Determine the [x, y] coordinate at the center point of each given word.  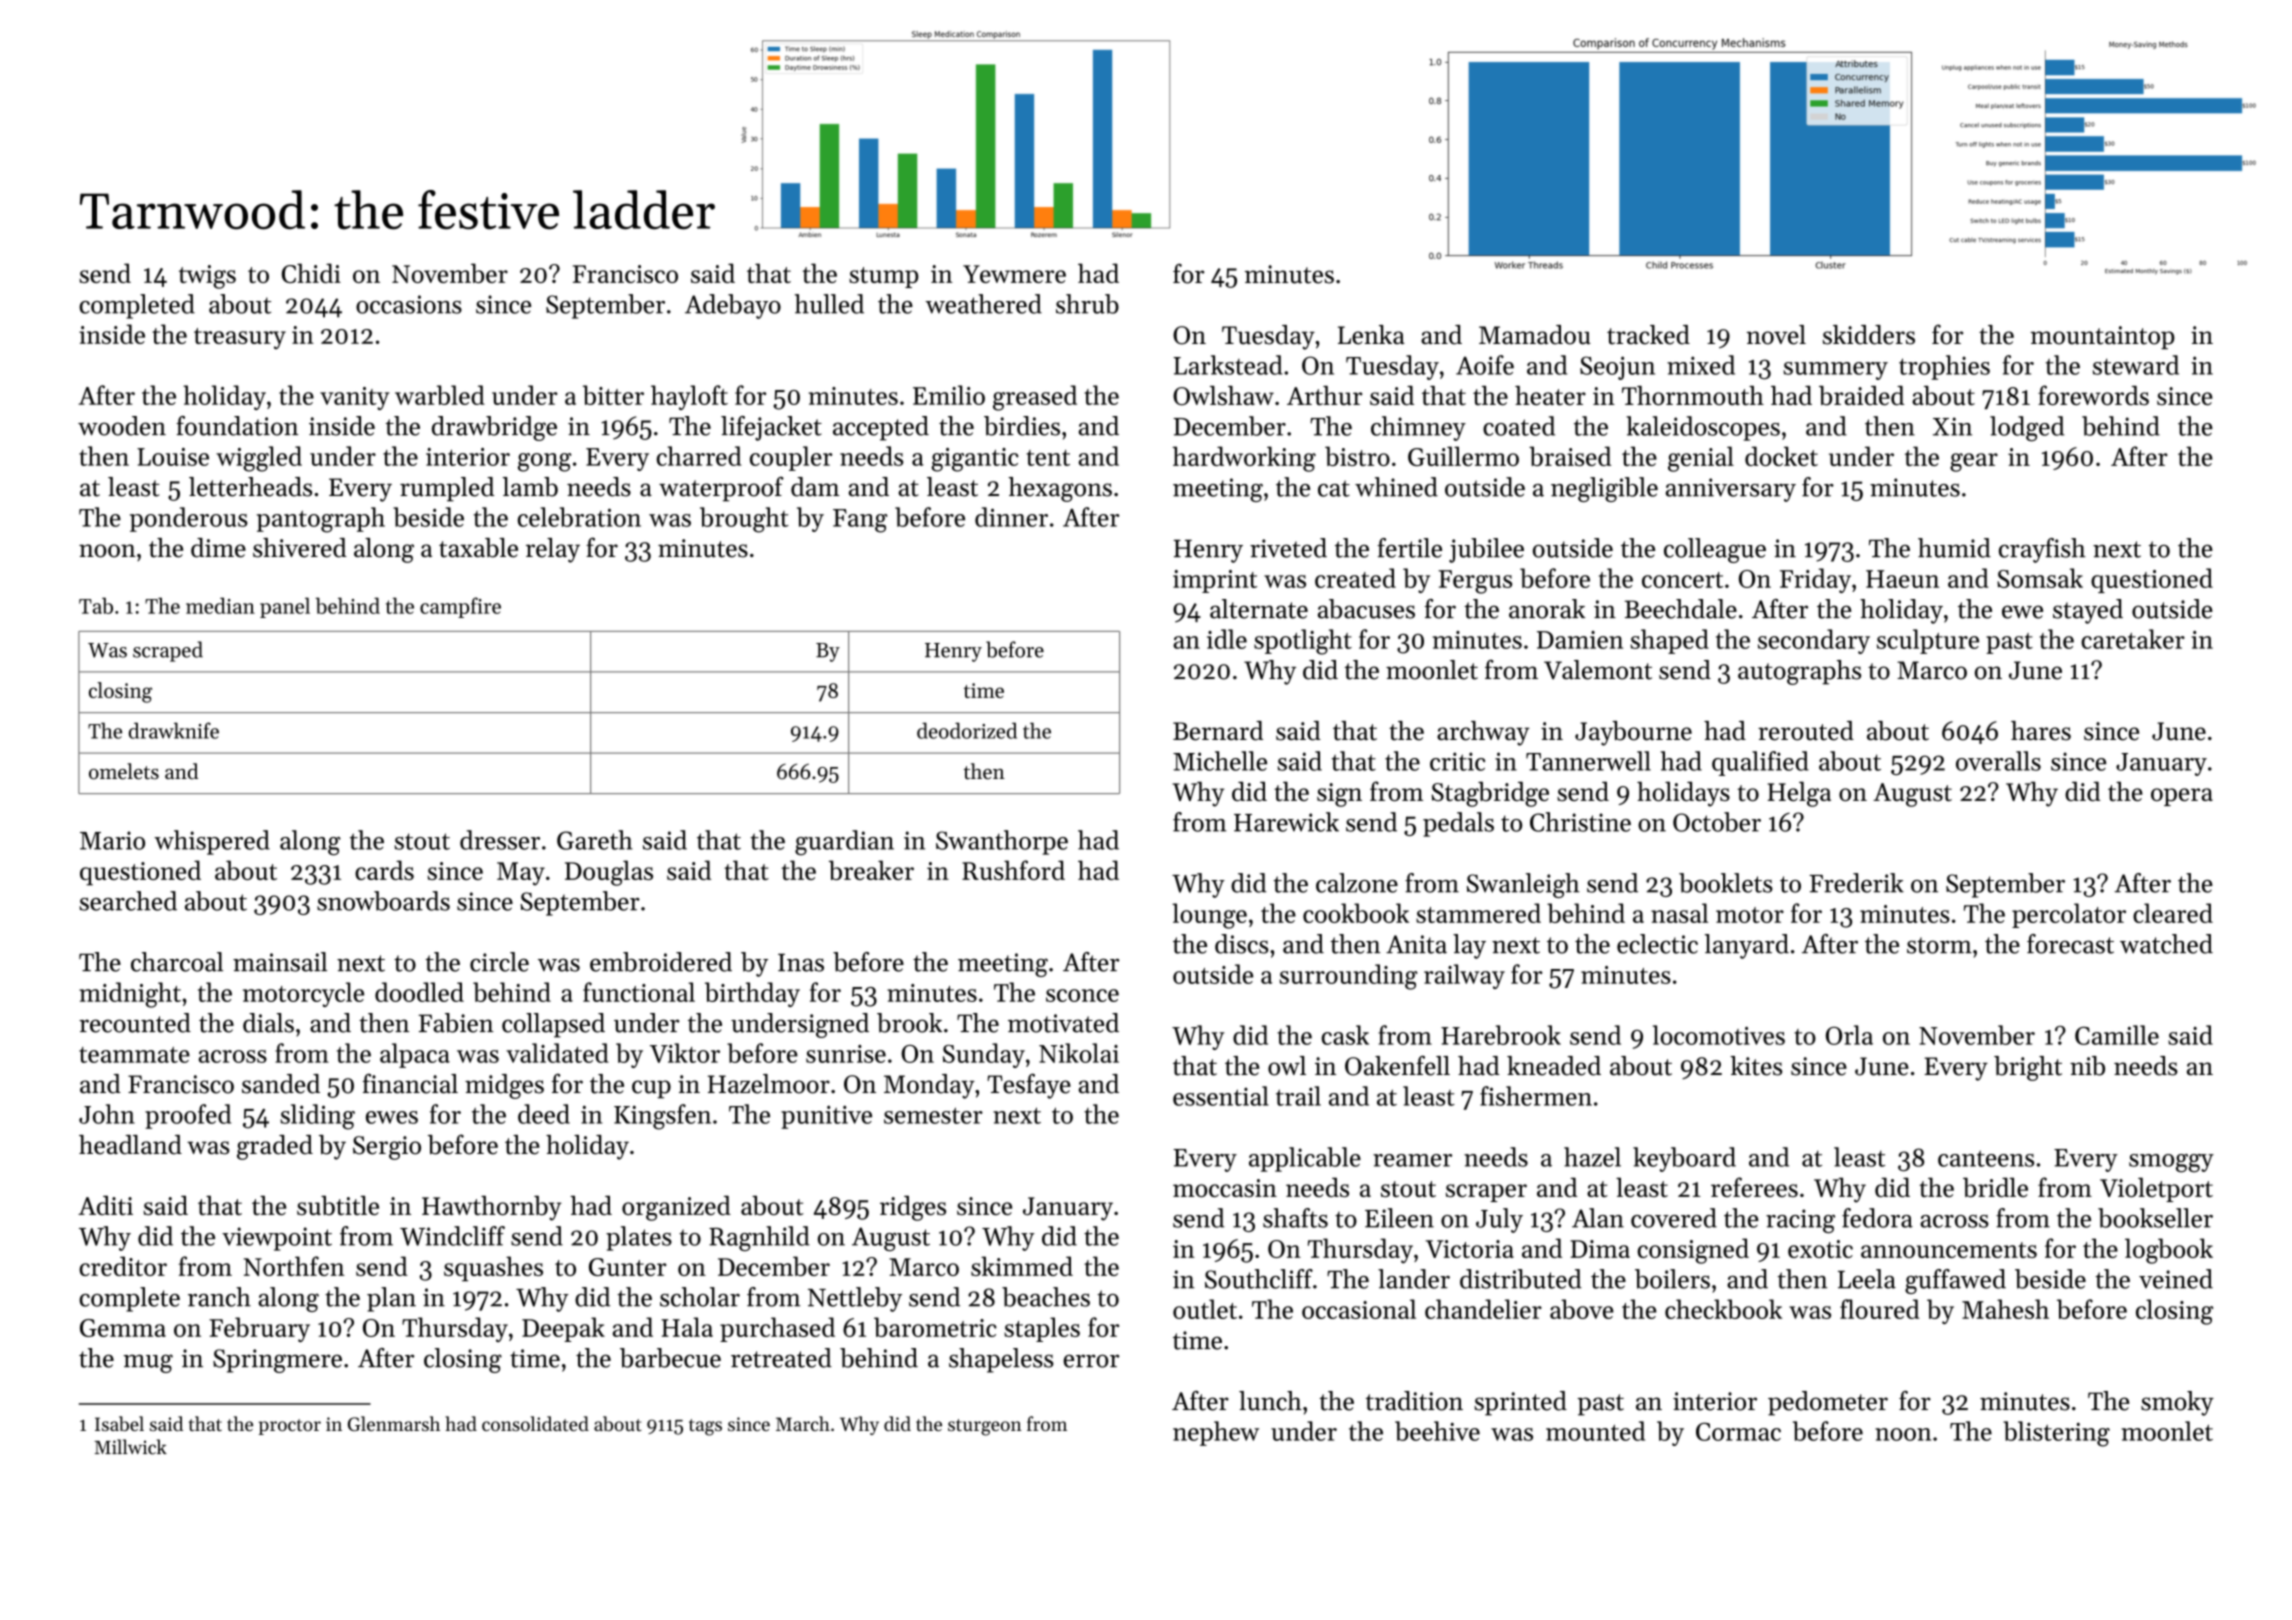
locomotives [1719, 1035]
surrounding [1348, 977]
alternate [1259, 609]
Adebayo [733, 306]
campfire [460, 607]
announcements [1949, 1250]
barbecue [670, 1358]
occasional [1359, 1309]
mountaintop [2103, 337]
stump [883, 277]
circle [499, 962]
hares [2041, 731]
